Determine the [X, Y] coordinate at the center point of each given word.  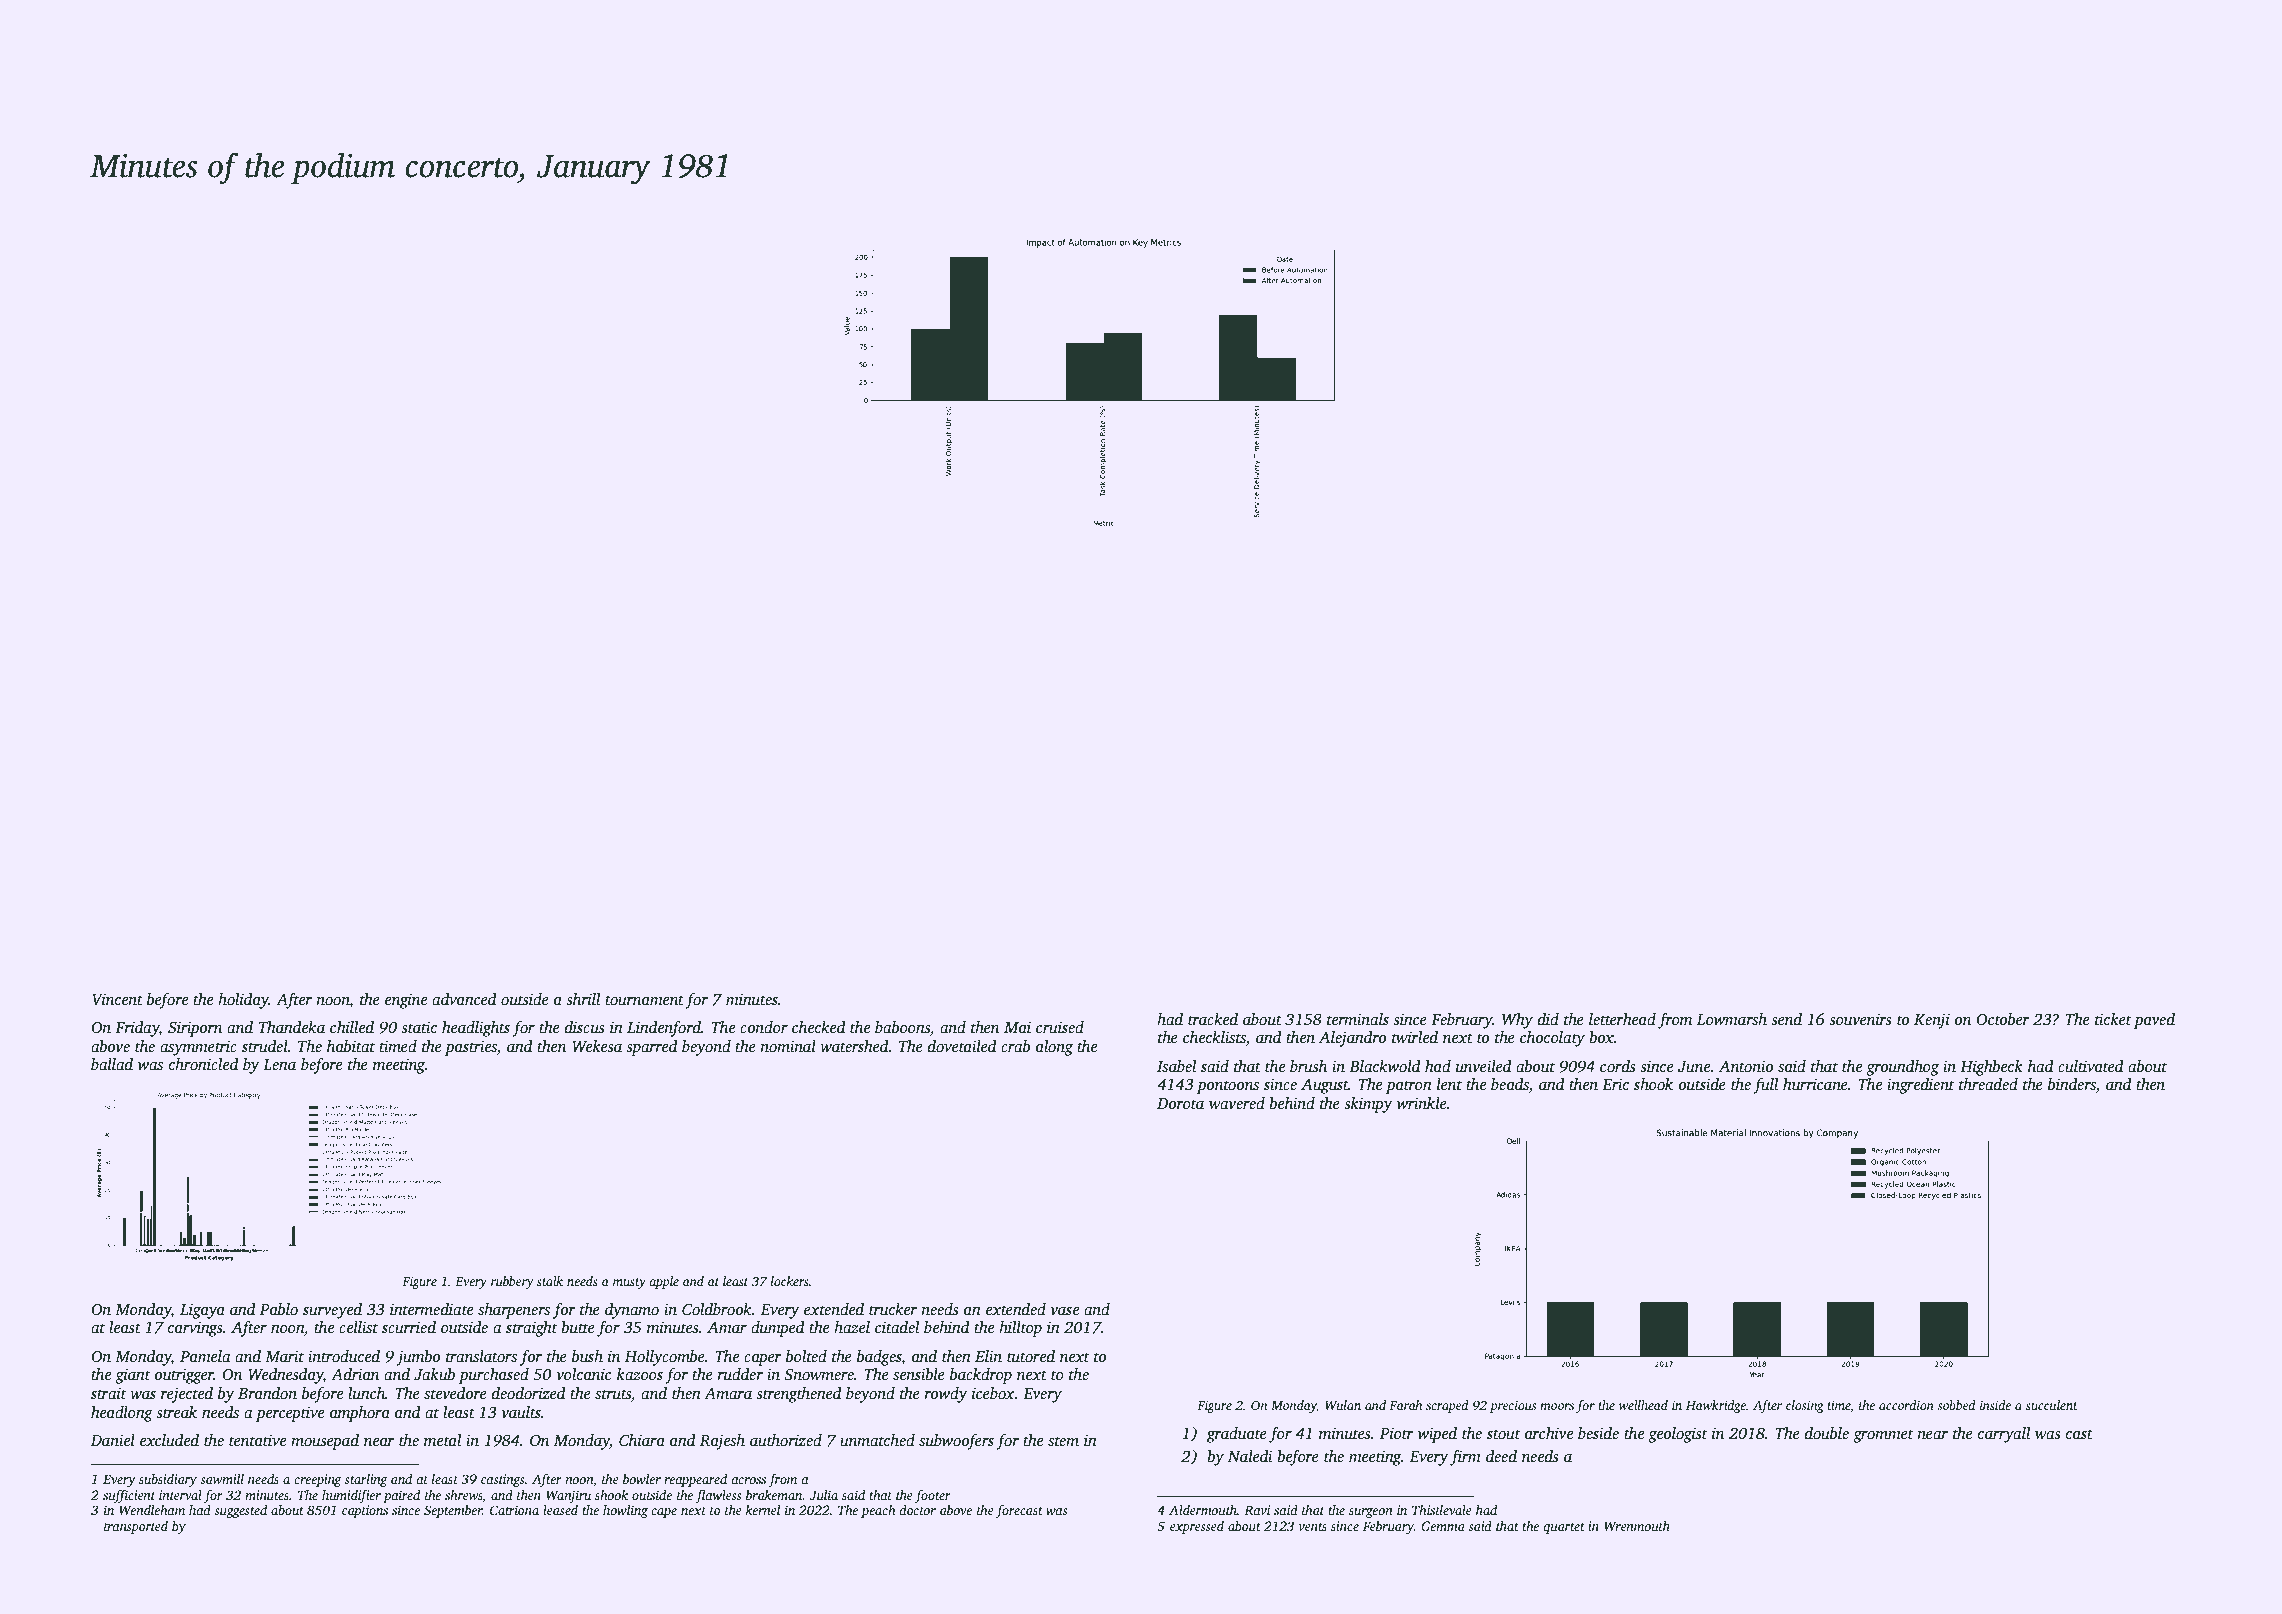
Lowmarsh [1732, 1019]
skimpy [1368, 1105]
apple [664, 1282]
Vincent [117, 999]
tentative [257, 1440]
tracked [1213, 1019]
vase [1064, 1311]
